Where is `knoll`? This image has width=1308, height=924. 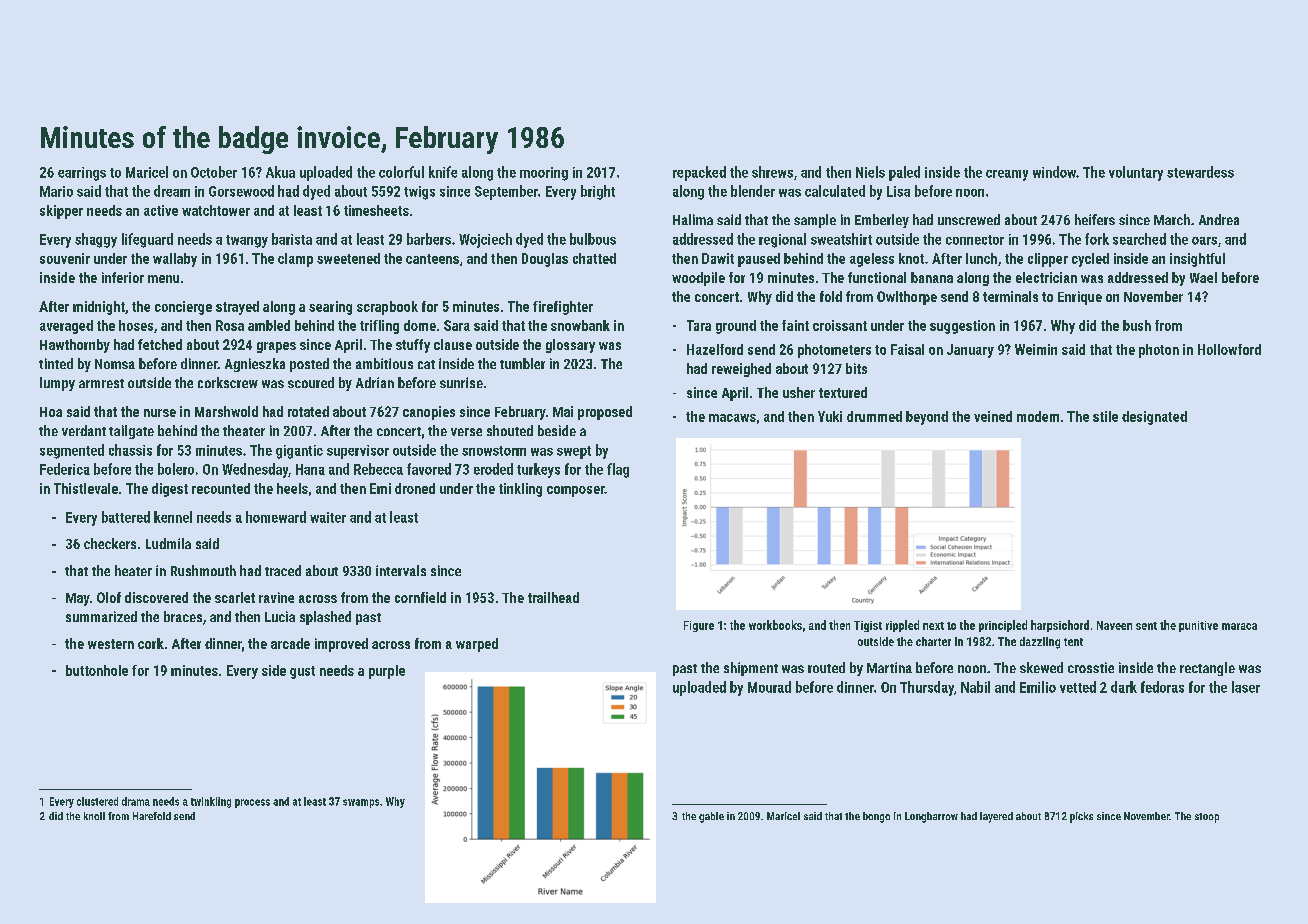
knoll is located at coordinates (94, 816).
